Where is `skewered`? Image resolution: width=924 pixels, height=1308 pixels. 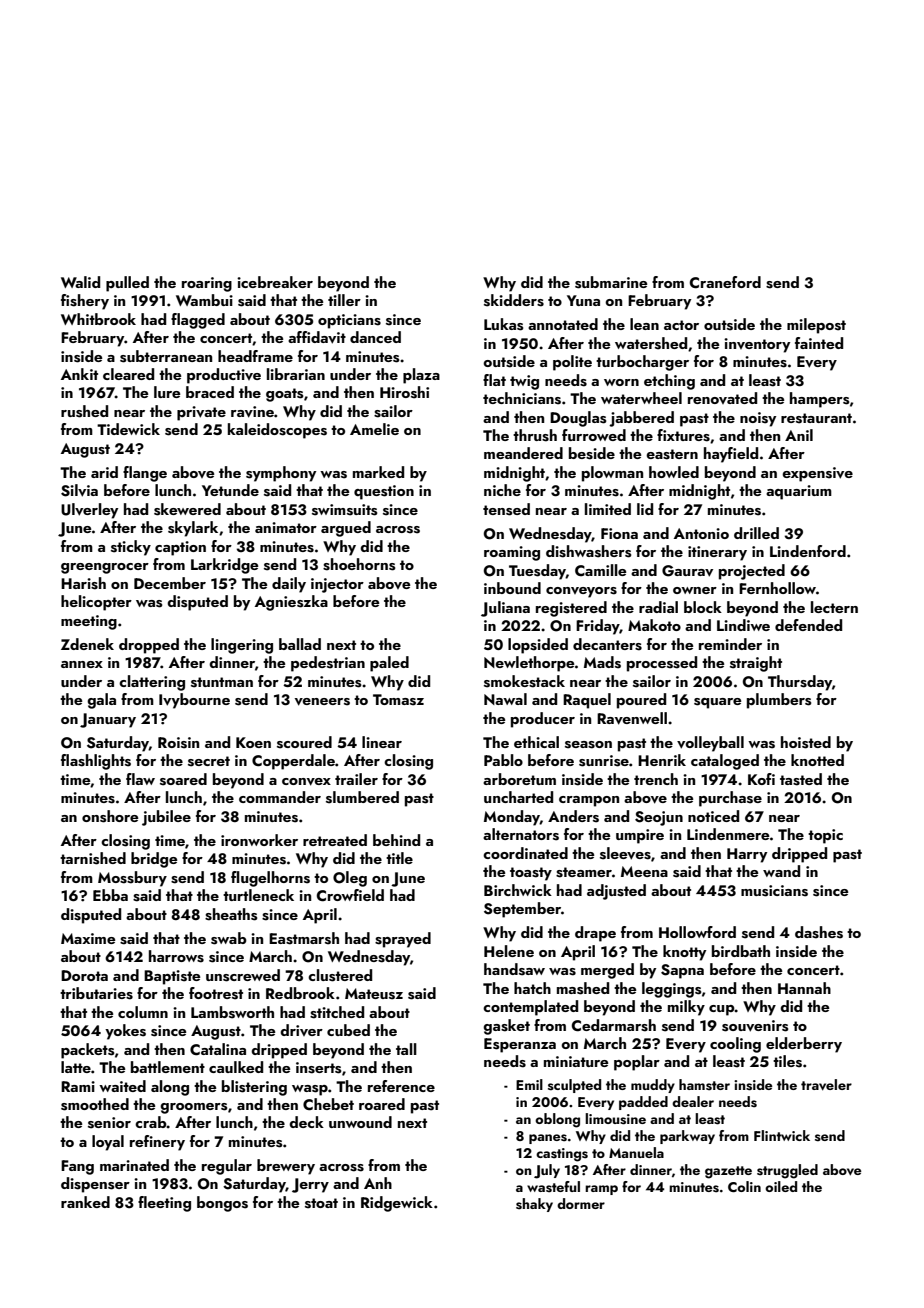 skewered is located at coordinates (187, 509).
